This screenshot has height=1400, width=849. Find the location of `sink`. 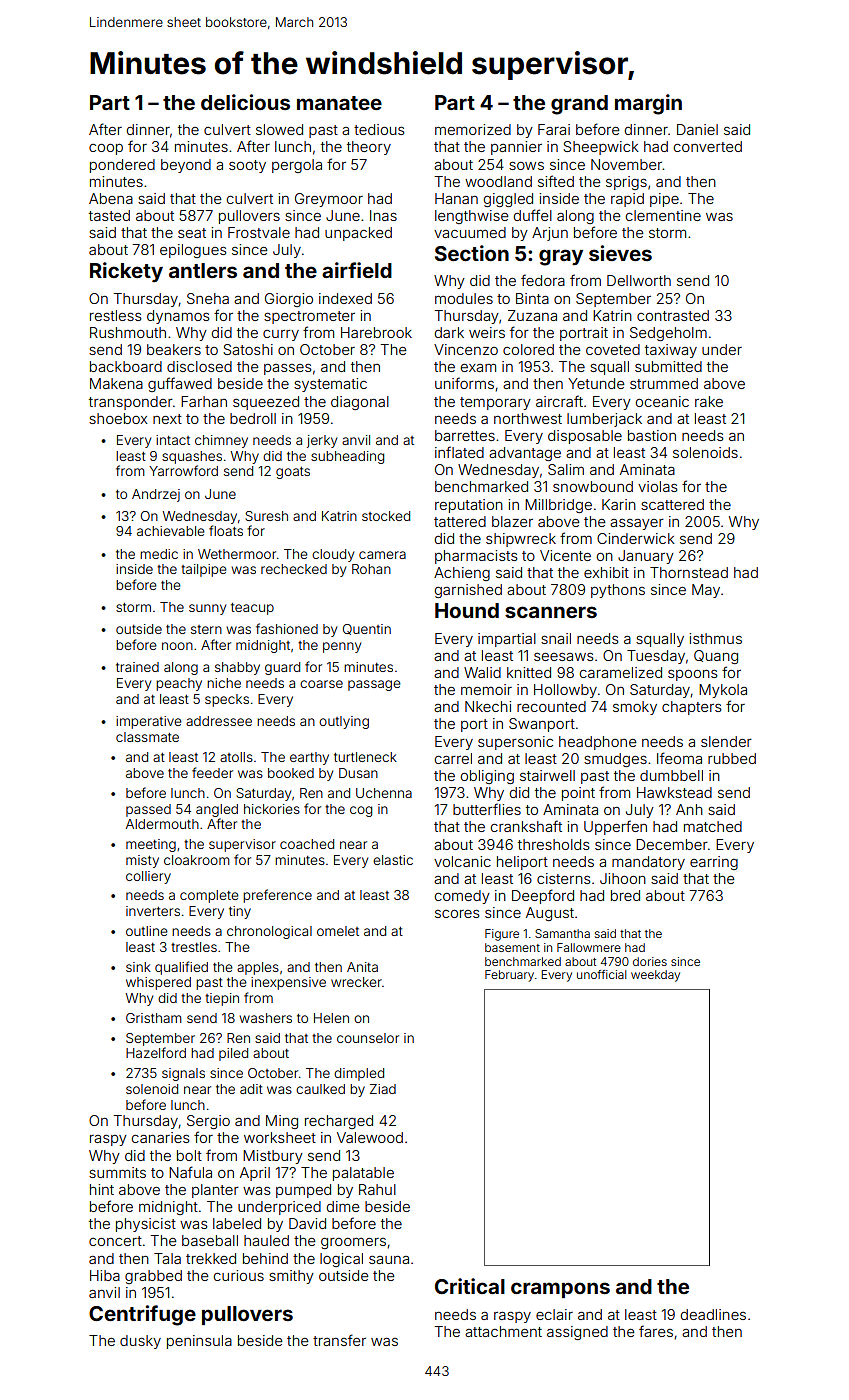

sink is located at coordinates (138, 967).
